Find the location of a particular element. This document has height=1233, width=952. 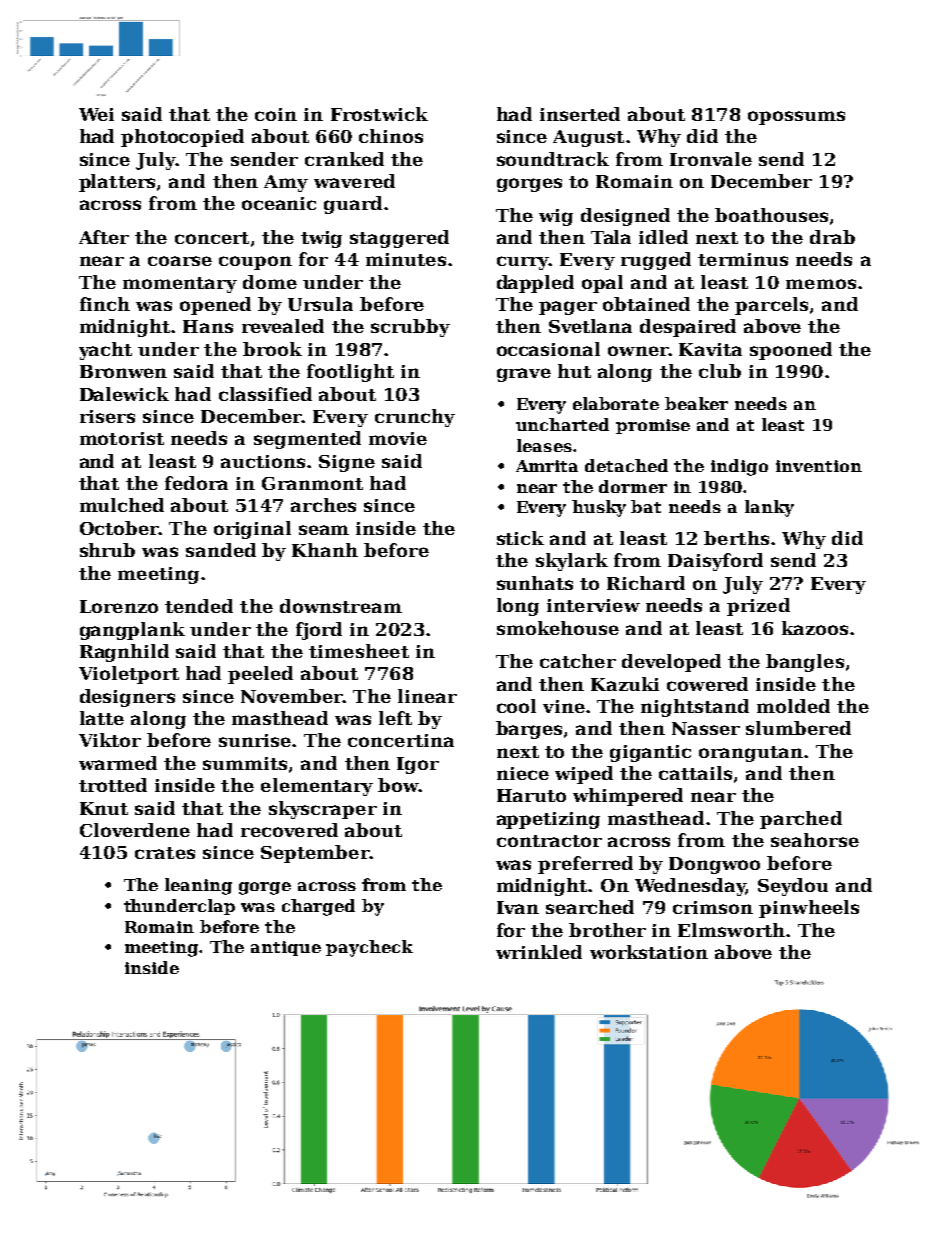

photocopied is located at coordinates (182, 138).
